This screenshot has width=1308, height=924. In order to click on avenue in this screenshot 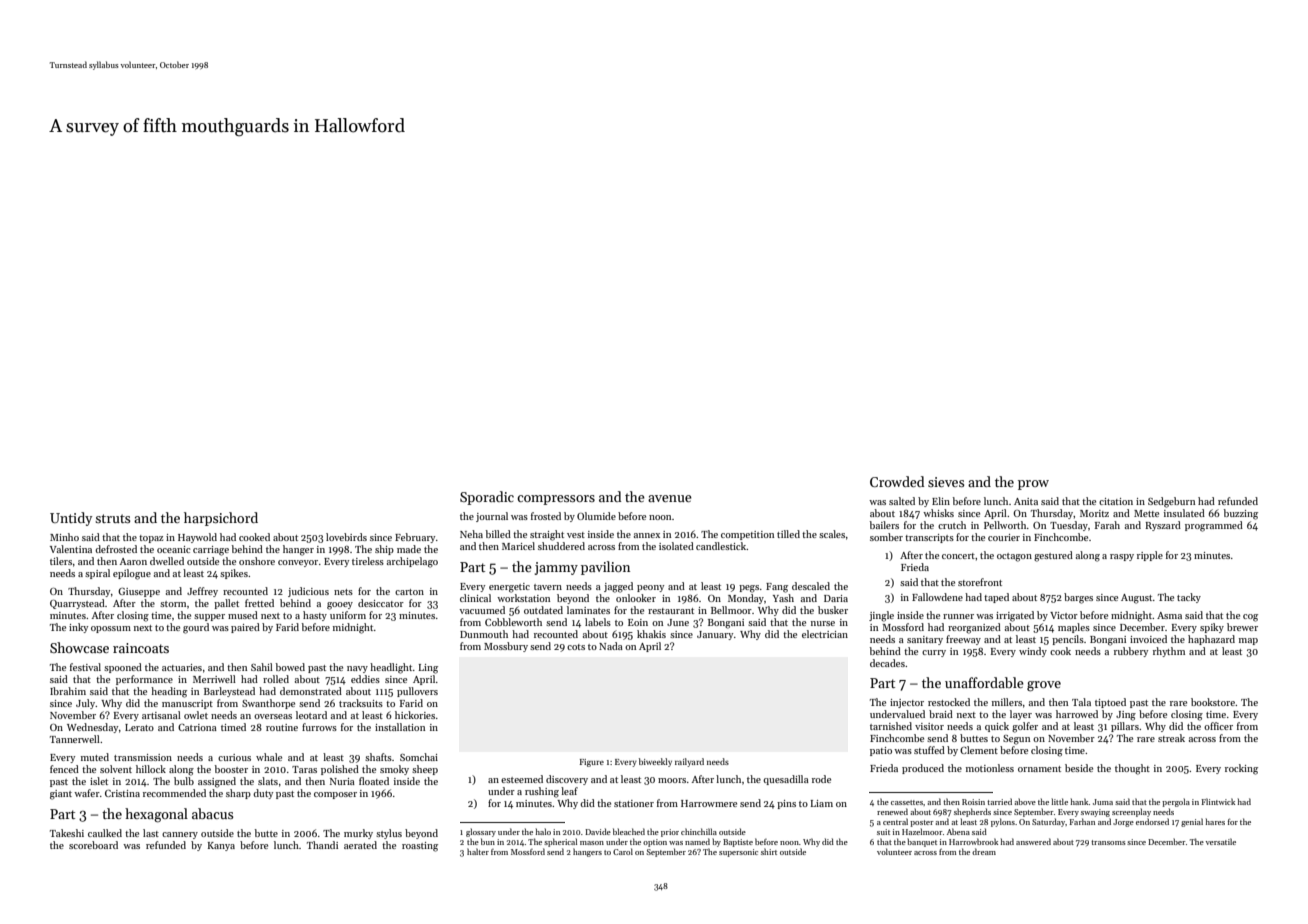, I will do `click(670, 498)`.
